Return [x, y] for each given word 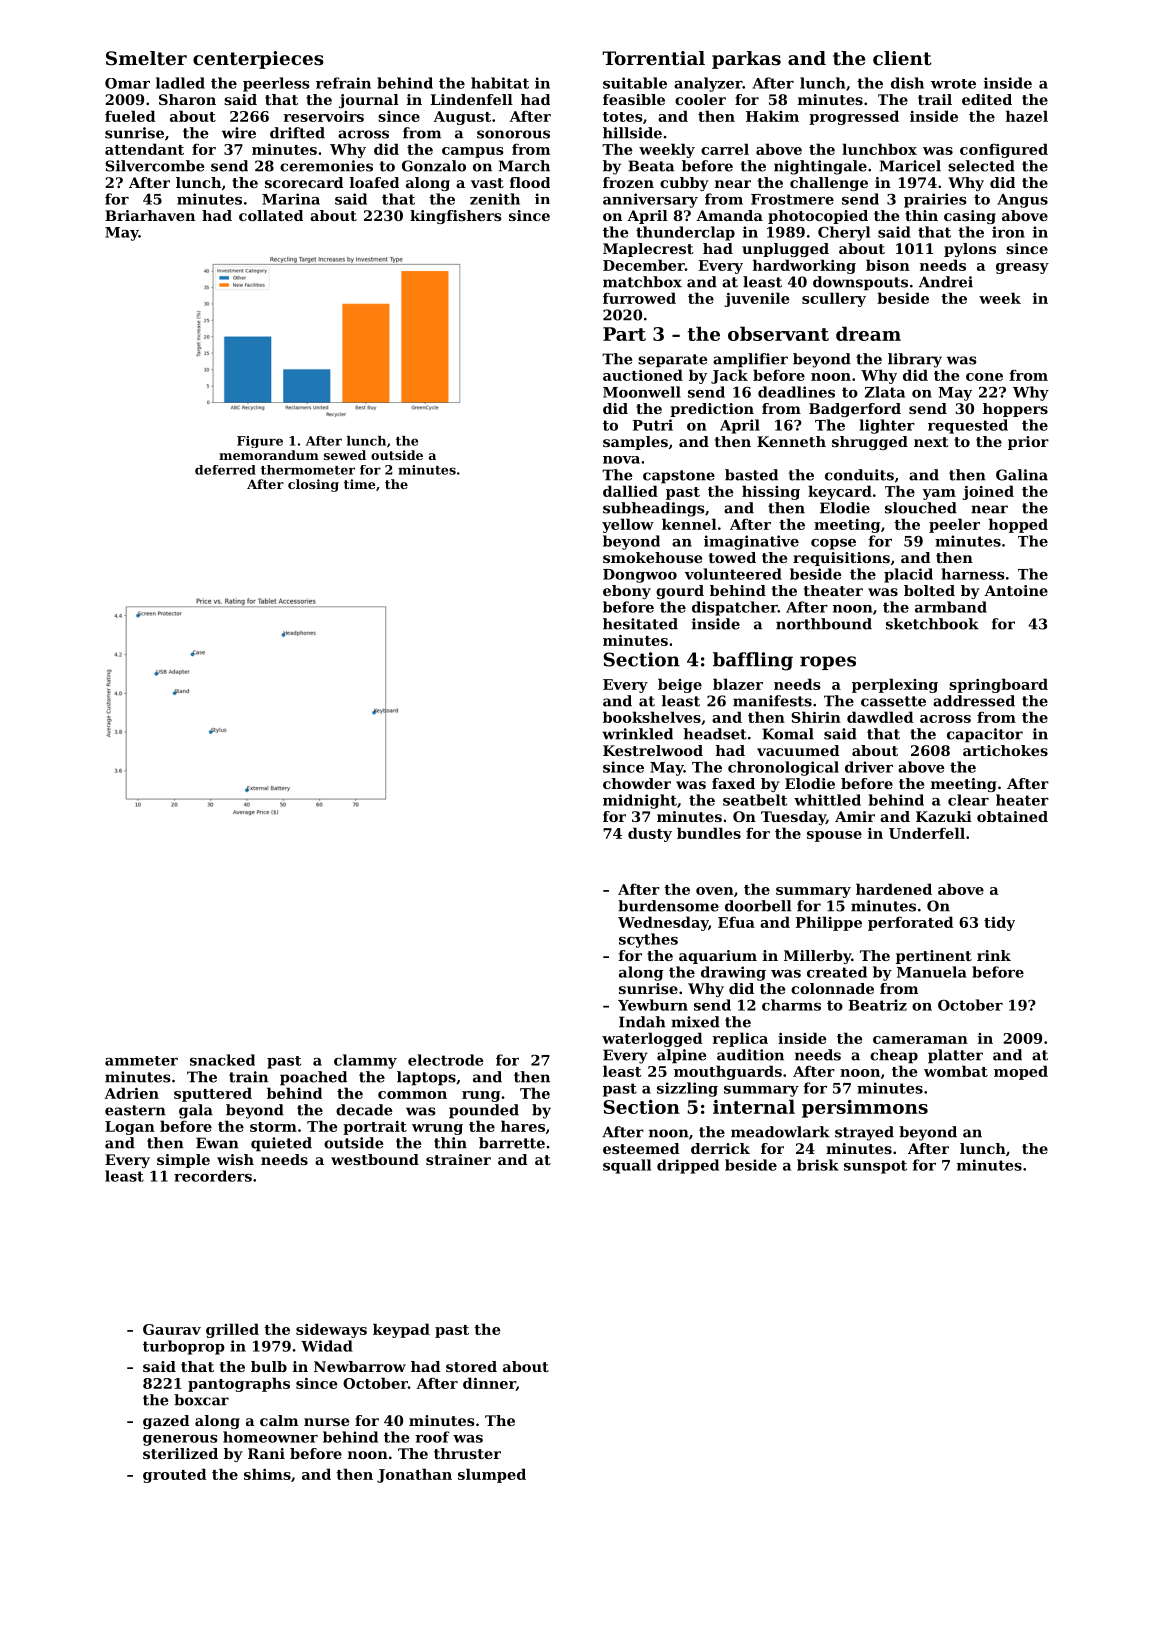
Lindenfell [471, 99]
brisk [818, 1165]
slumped [492, 1475]
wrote [953, 84]
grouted [174, 1475]
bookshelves [652, 717]
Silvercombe [154, 166]
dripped [688, 1166]
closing [313, 485]
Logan [130, 1128]
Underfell [927, 833]
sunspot [875, 1167]
